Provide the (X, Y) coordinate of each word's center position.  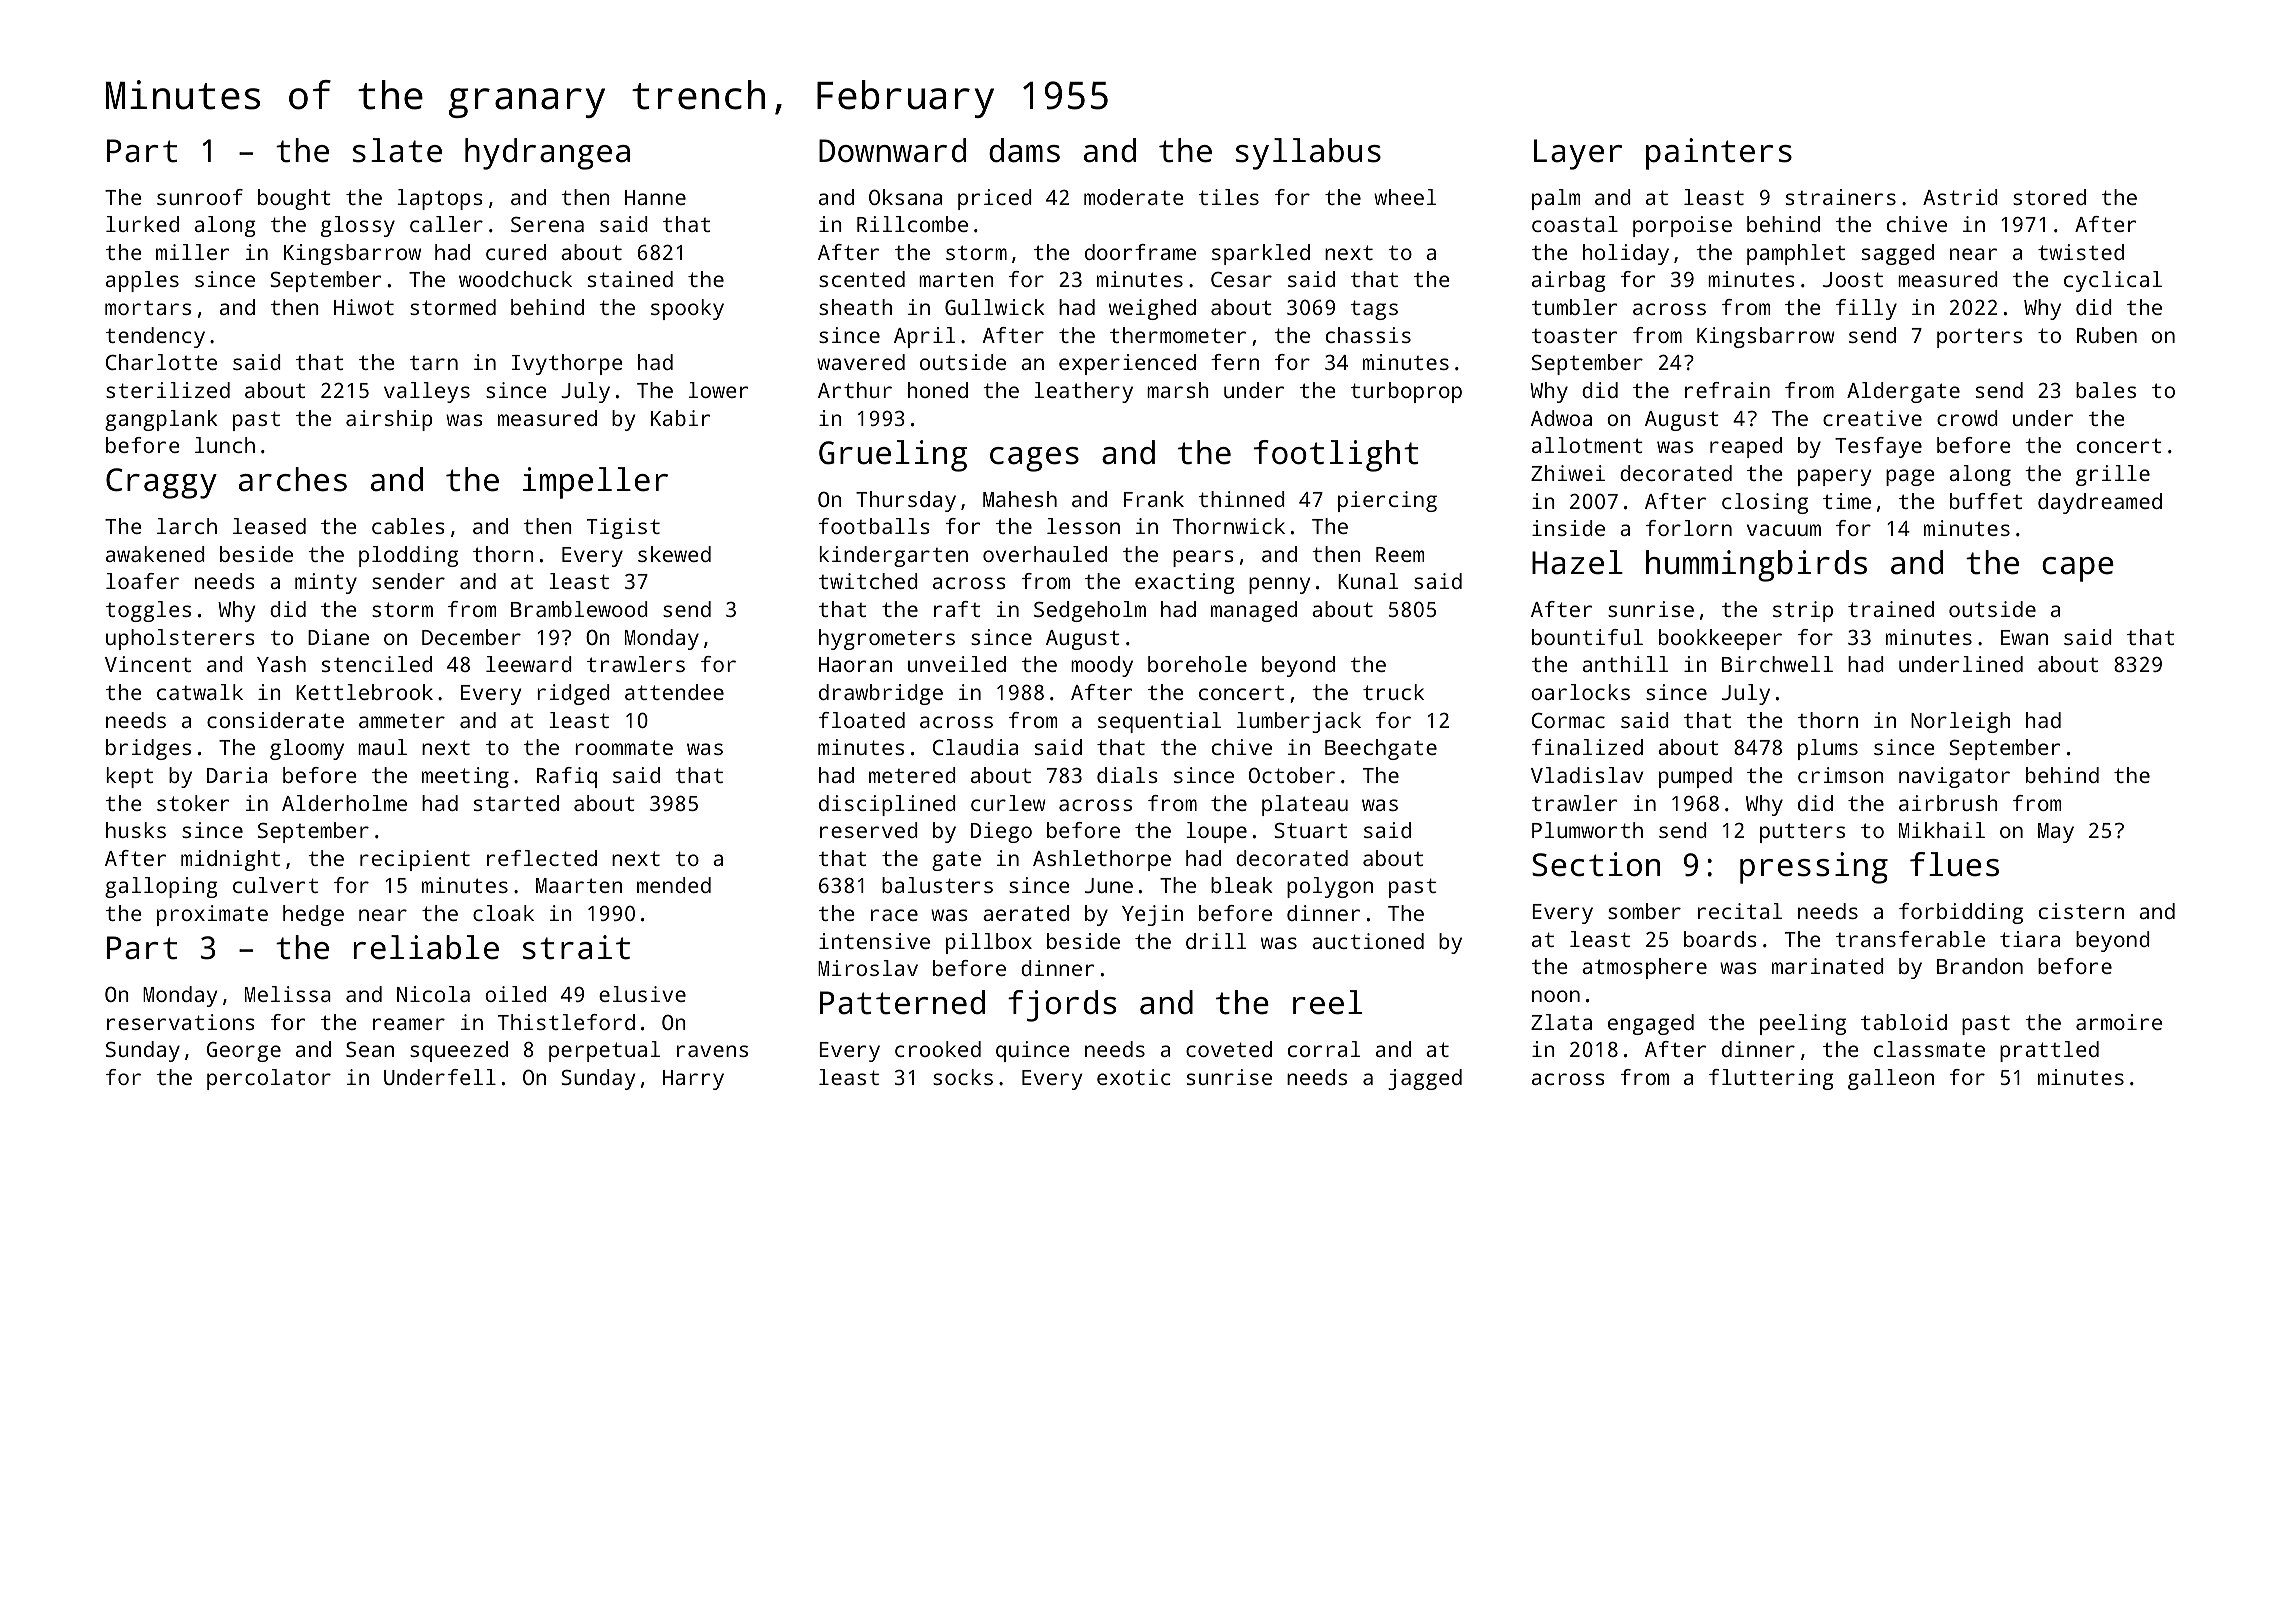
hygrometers (887, 639)
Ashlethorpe (1102, 860)
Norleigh (1960, 722)
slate (397, 150)
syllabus (1308, 154)
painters (1719, 154)
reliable (426, 947)
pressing (1814, 868)
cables (408, 526)
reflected (542, 858)
